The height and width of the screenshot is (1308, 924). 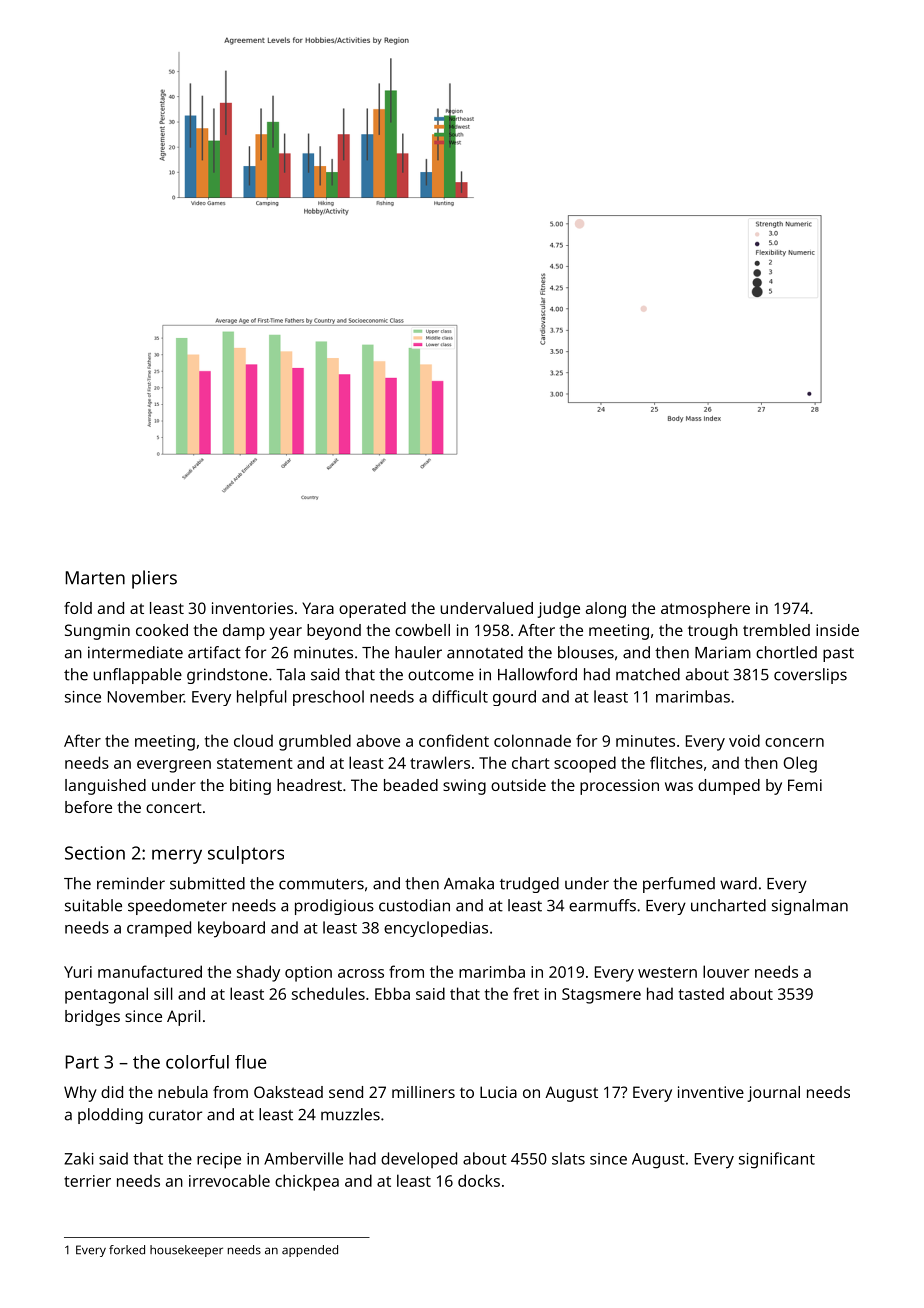 I want to click on journal, so click(x=773, y=1094).
